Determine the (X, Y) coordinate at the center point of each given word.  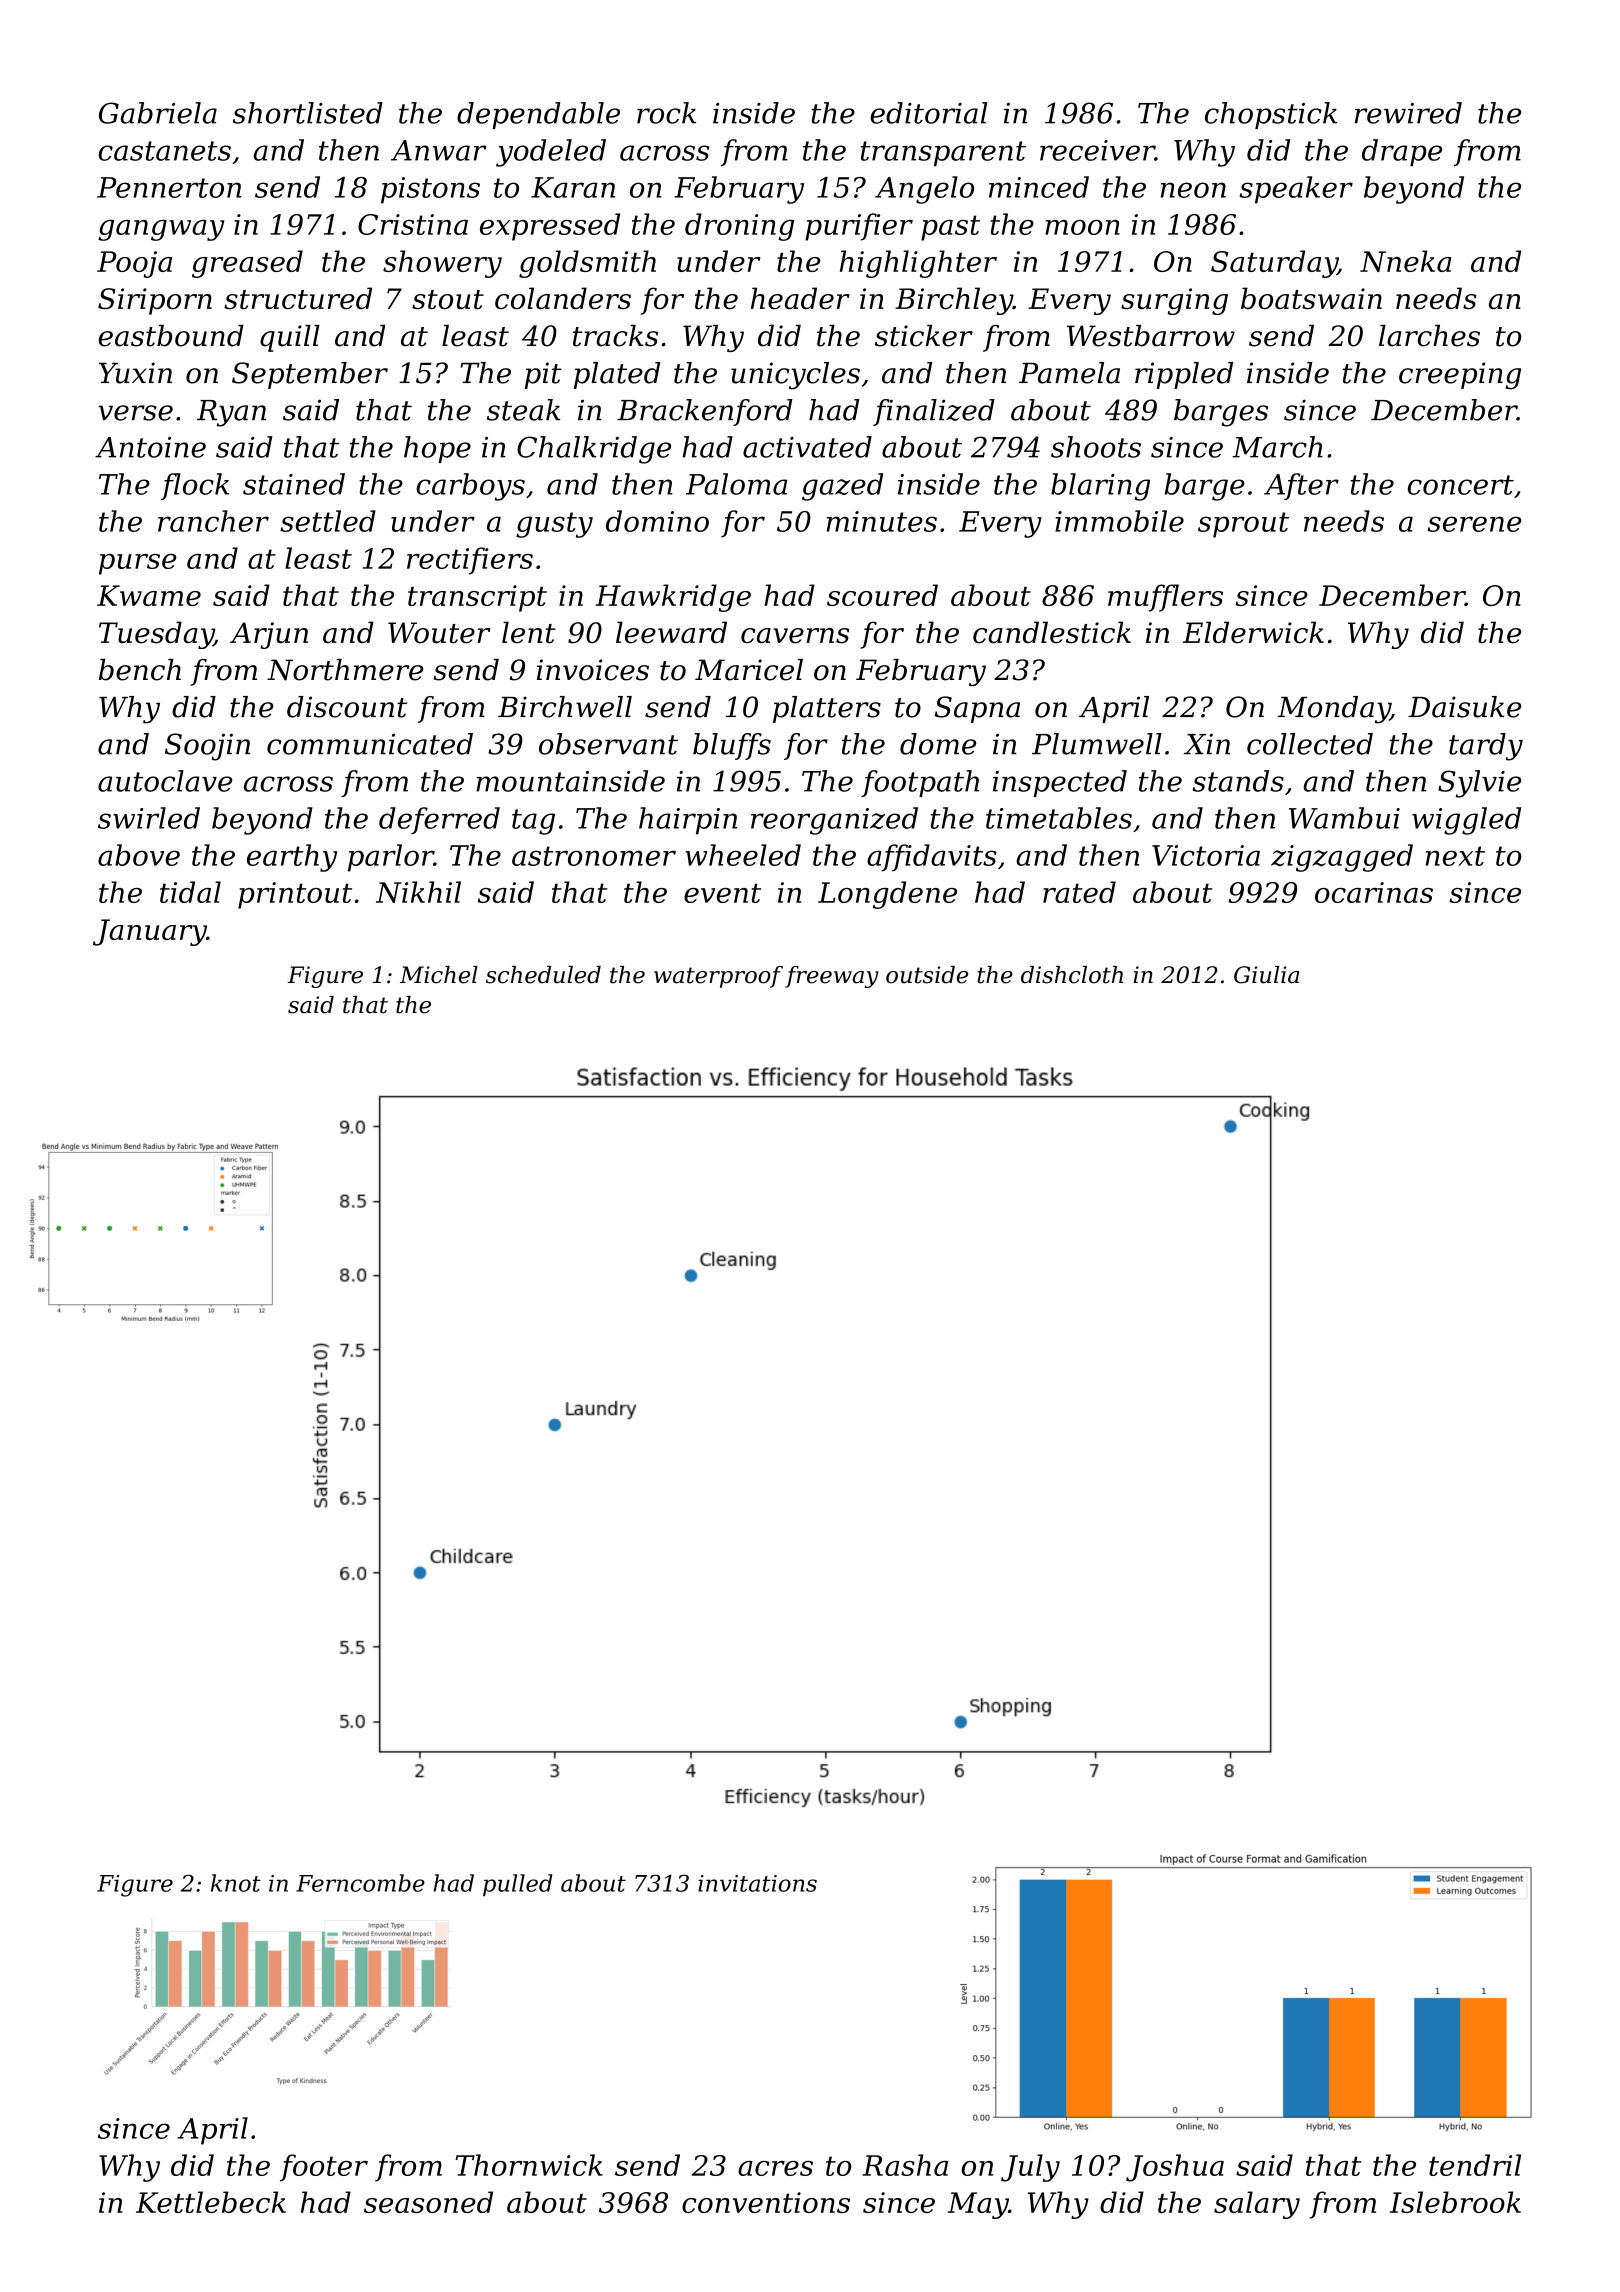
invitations (757, 1883)
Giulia (1266, 975)
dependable (538, 115)
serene (1474, 524)
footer (324, 2168)
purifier (859, 227)
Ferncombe (360, 1883)
